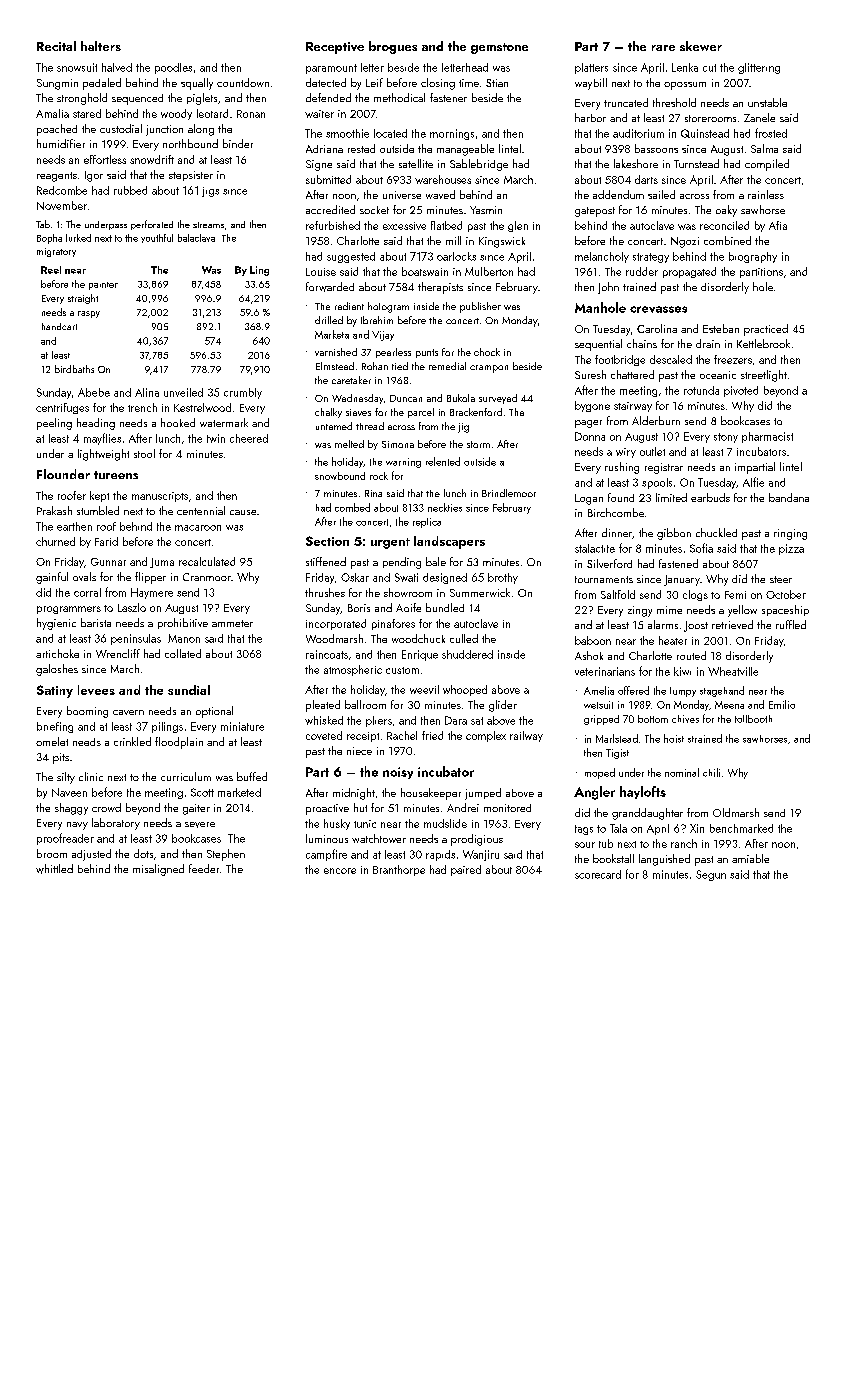  I want to click on crumbly, so click(243, 393).
